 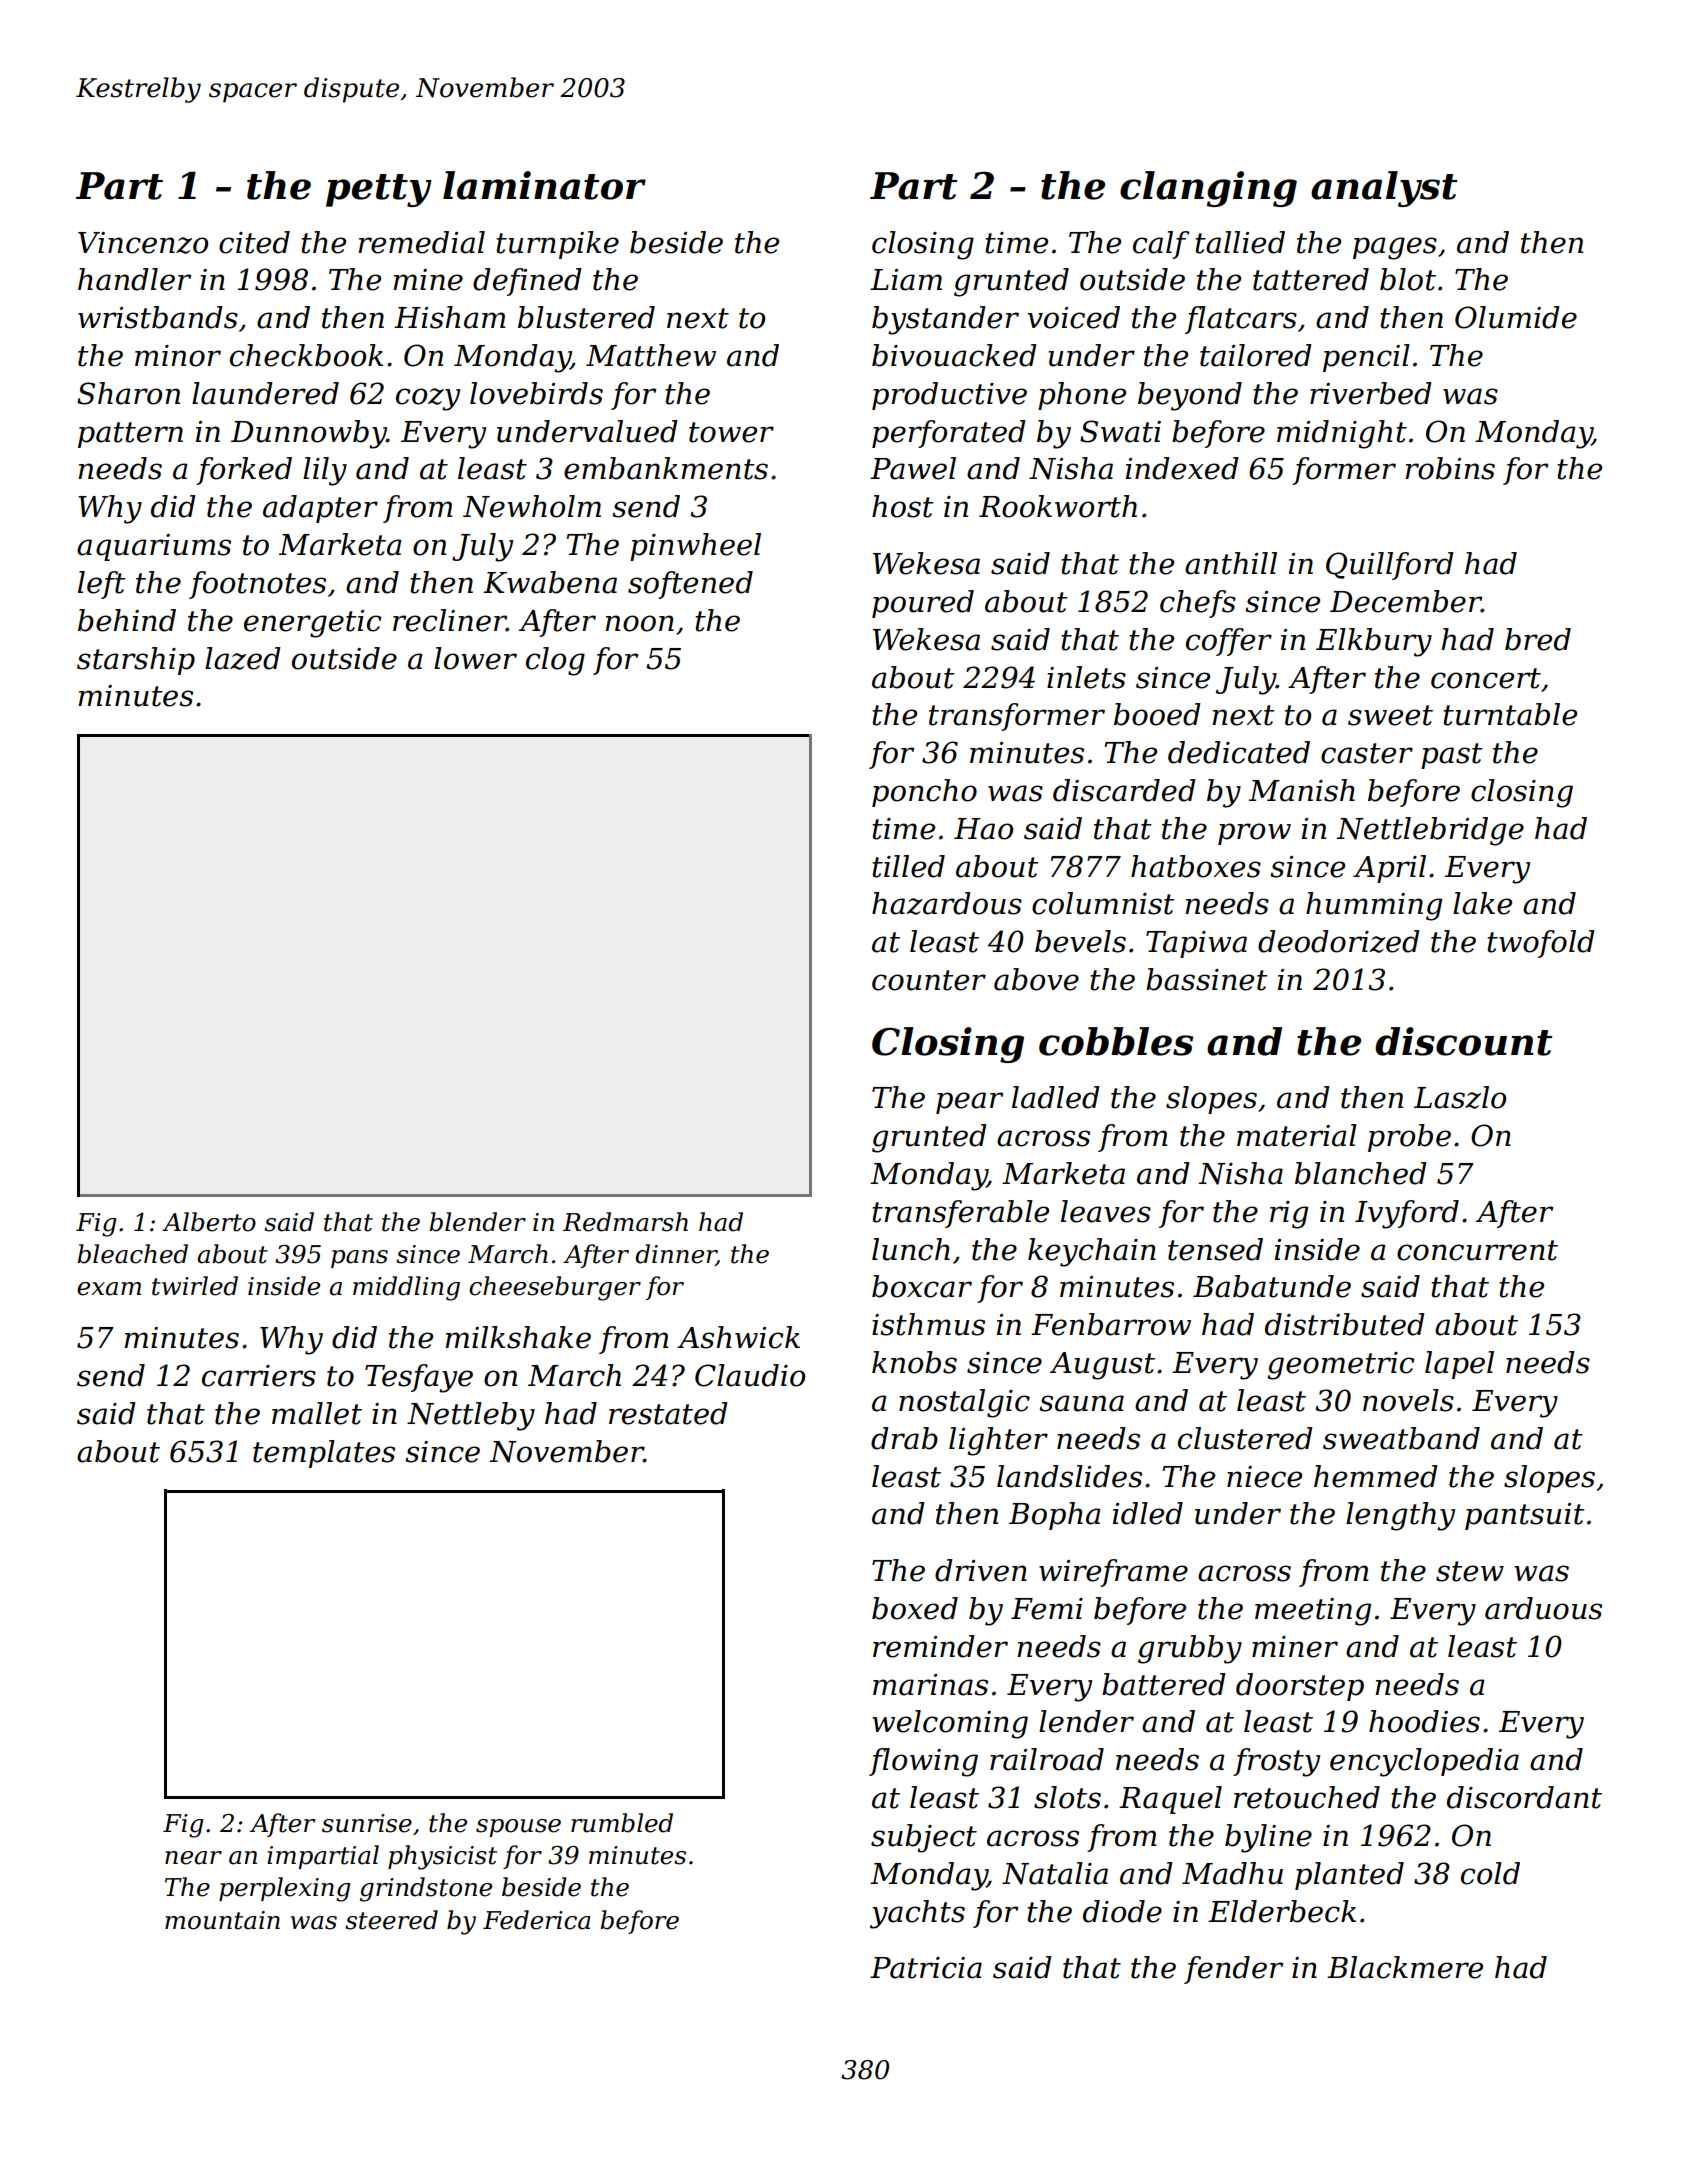 What do you see at coordinates (668, 1413) in the document?
I see `restated` at bounding box center [668, 1413].
